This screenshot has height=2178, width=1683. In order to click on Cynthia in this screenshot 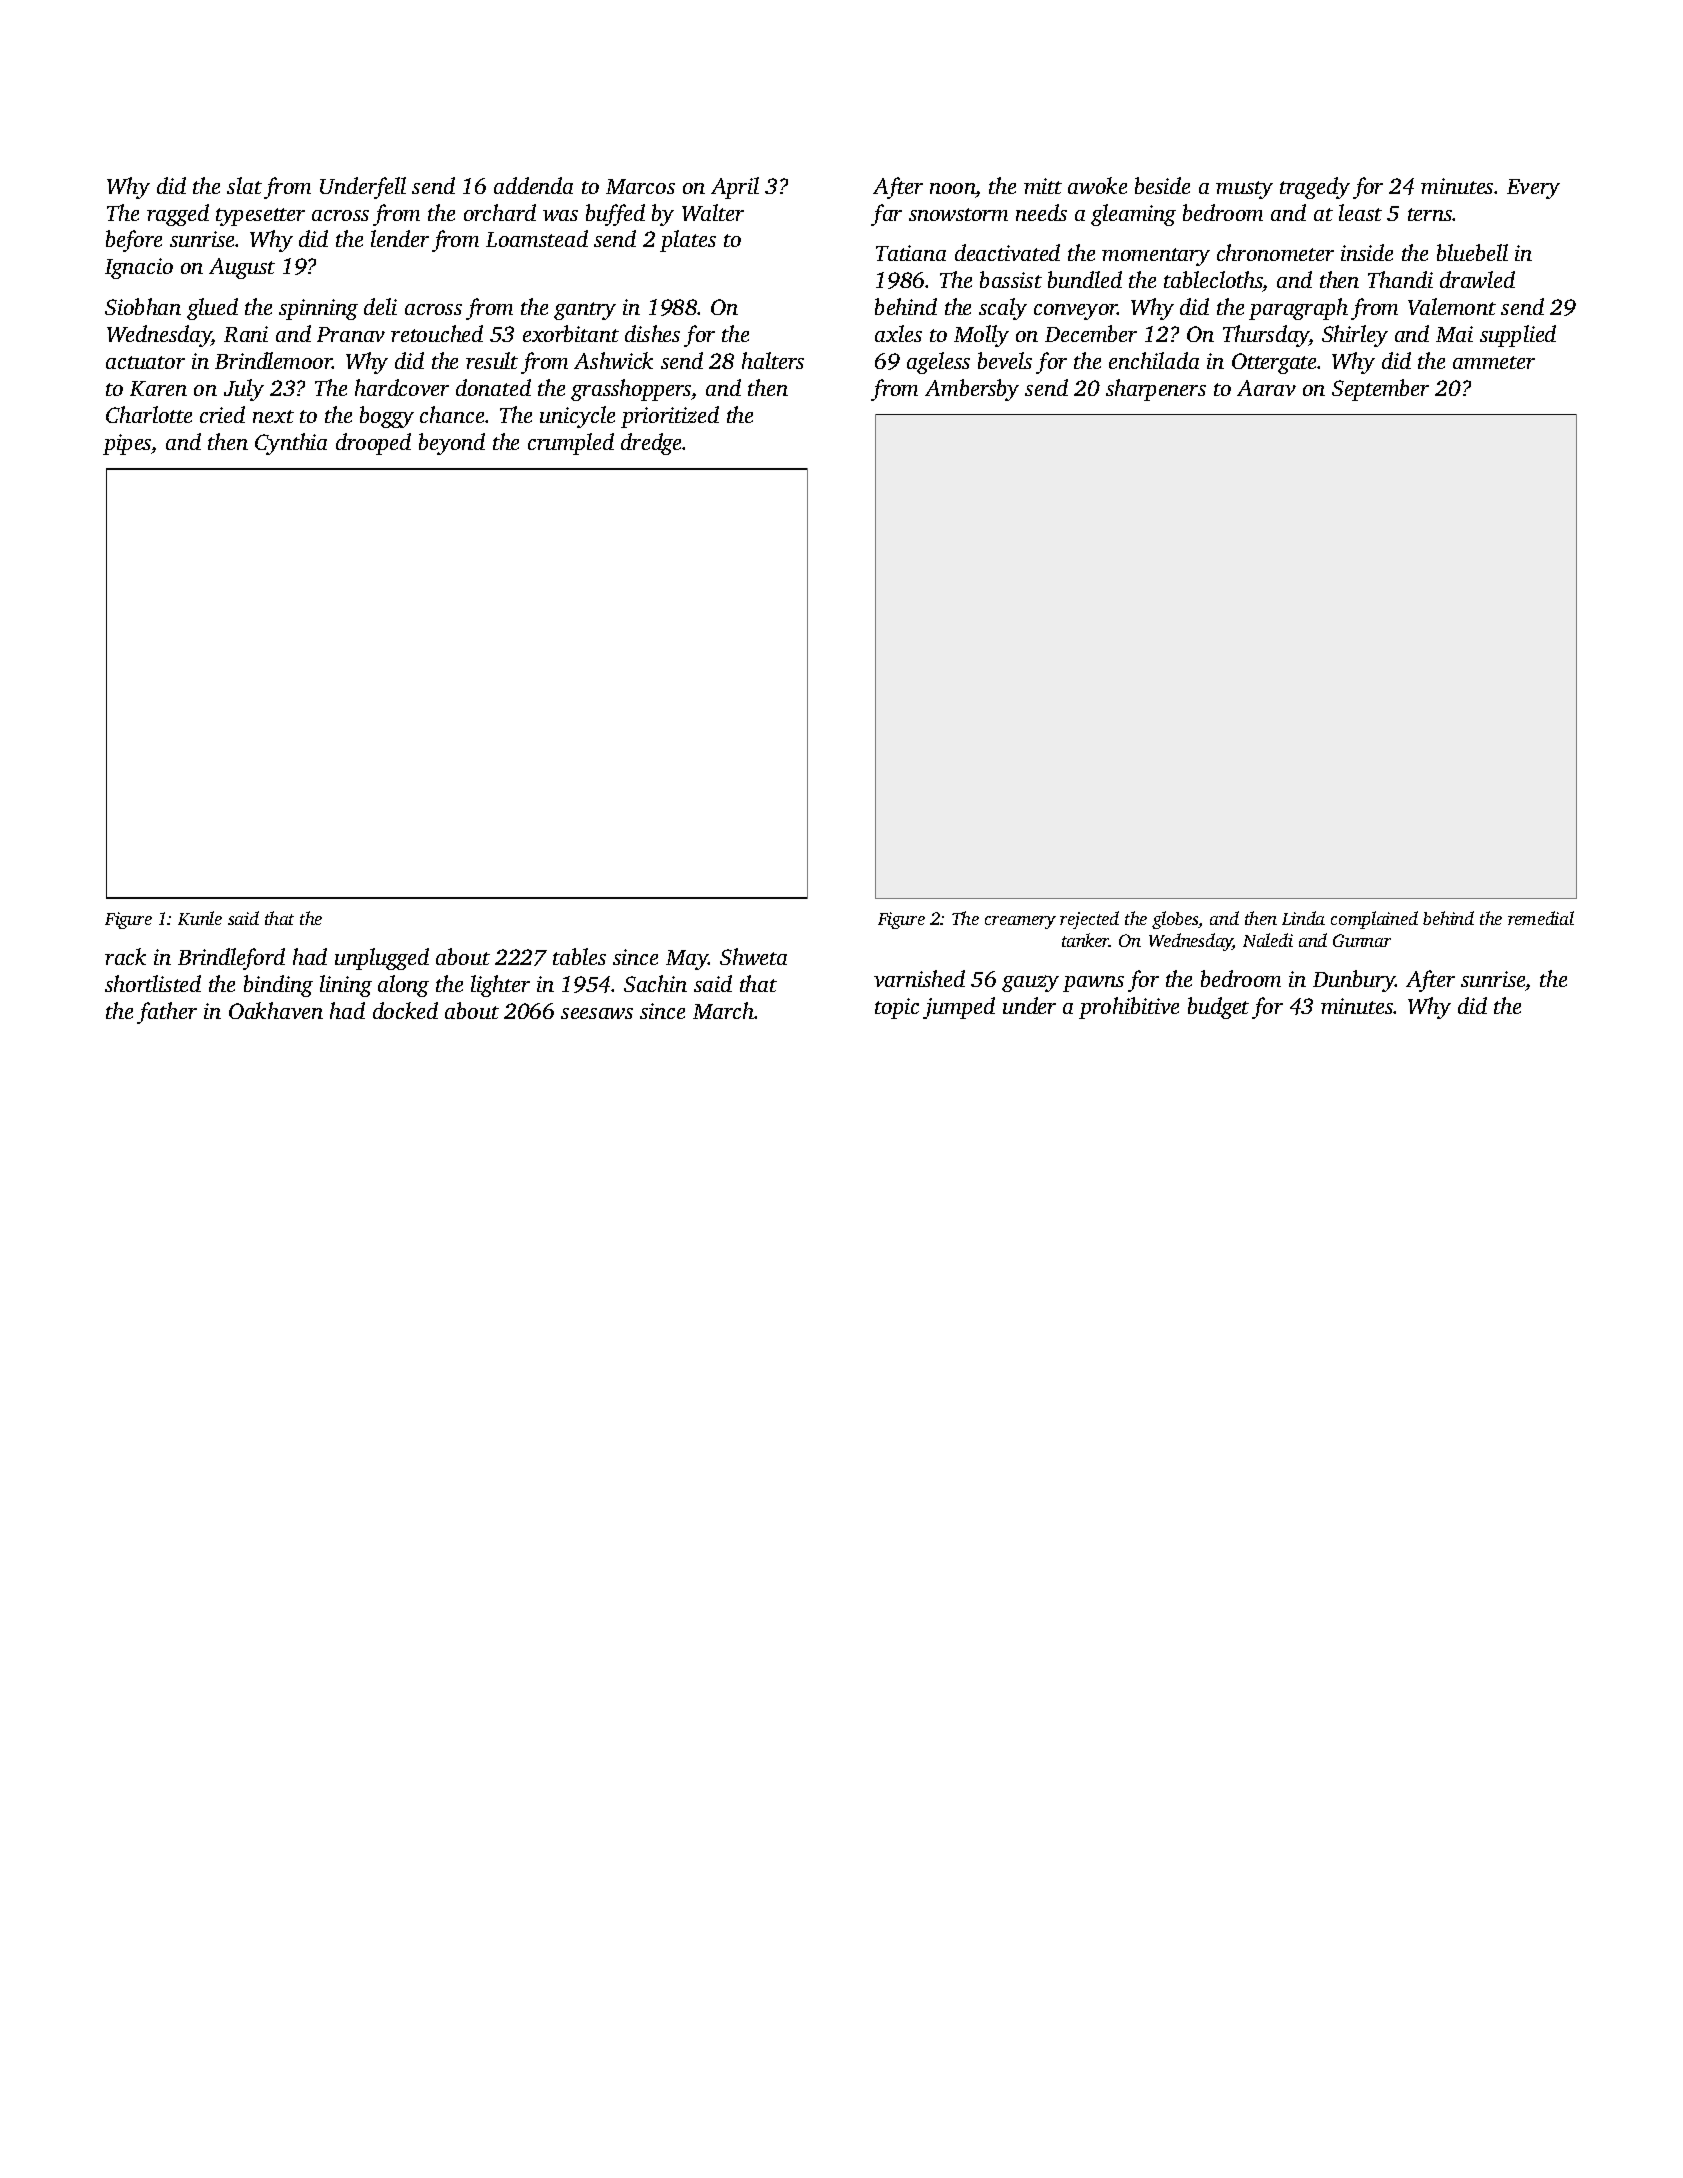, I will do `click(291, 444)`.
